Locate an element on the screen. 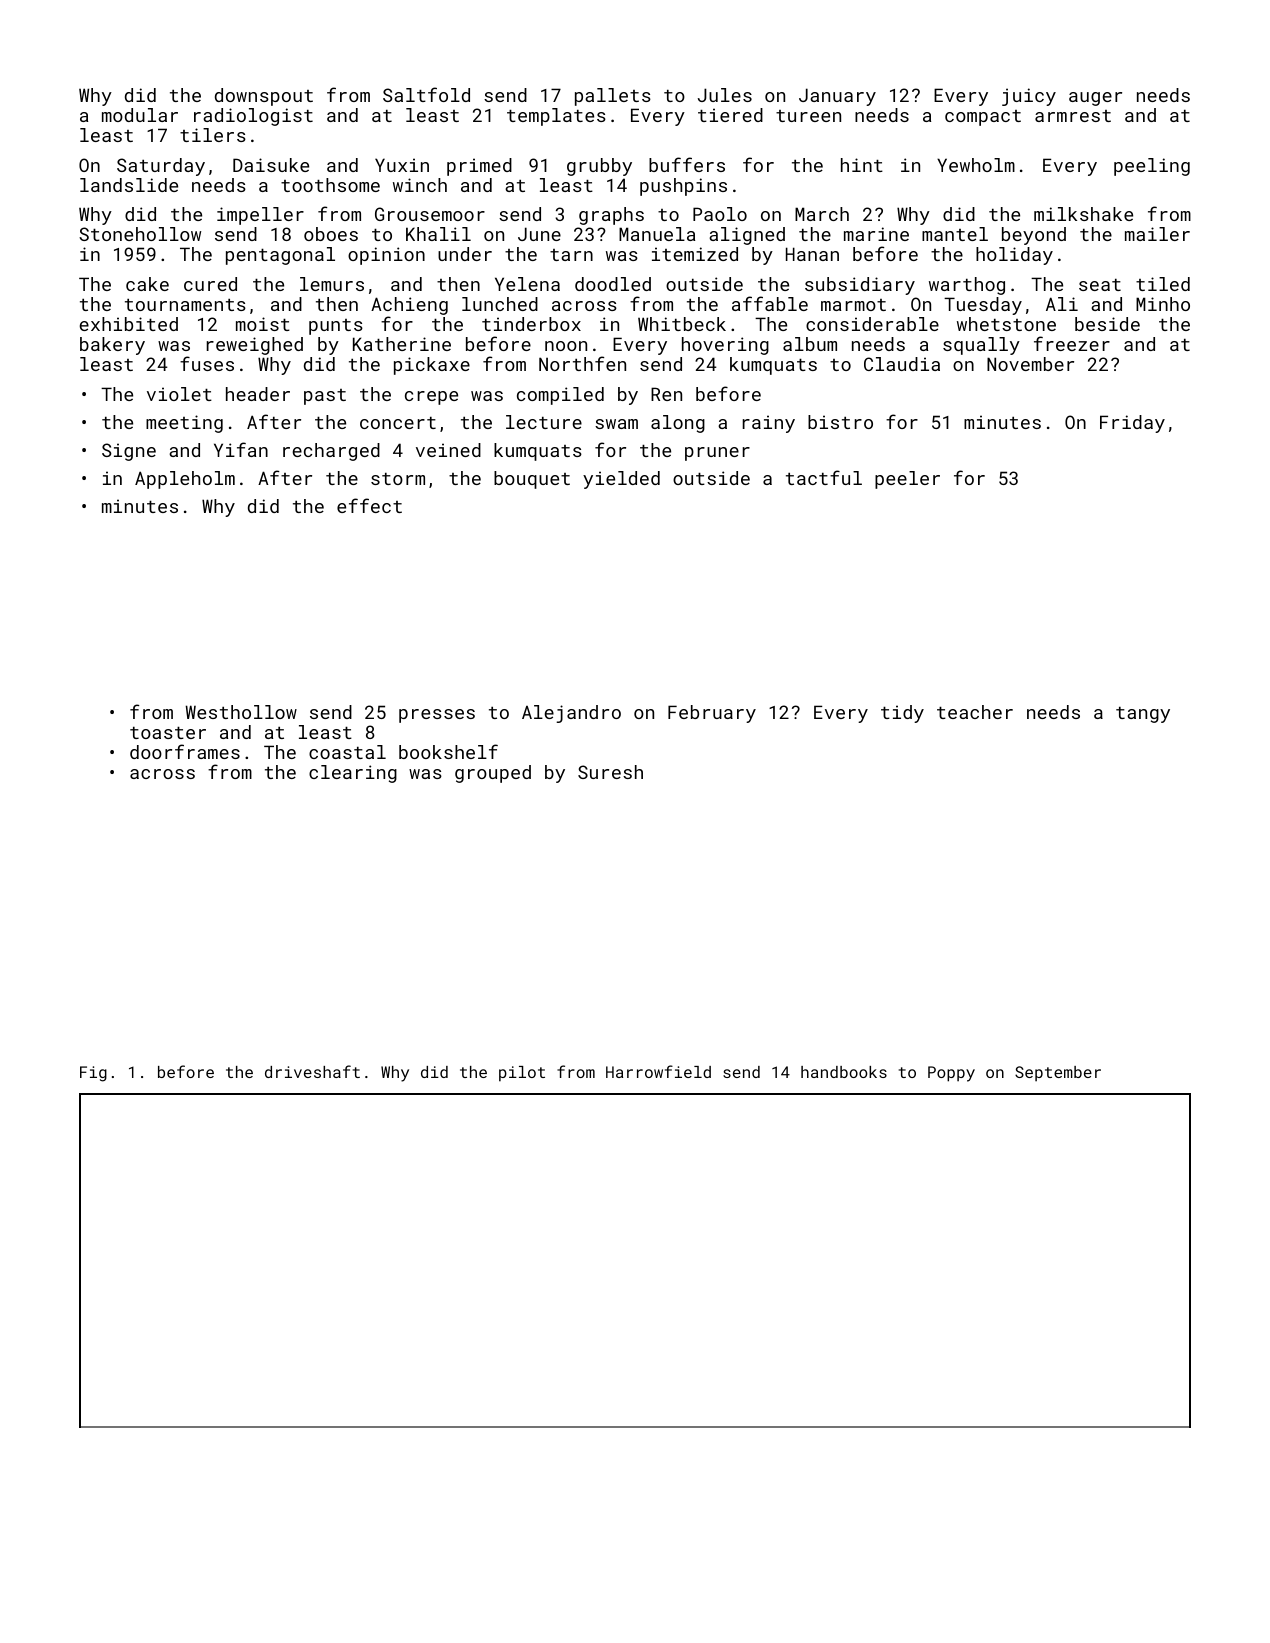 This screenshot has height=1643, width=1270. modular is located at coordinates (140, 115).
